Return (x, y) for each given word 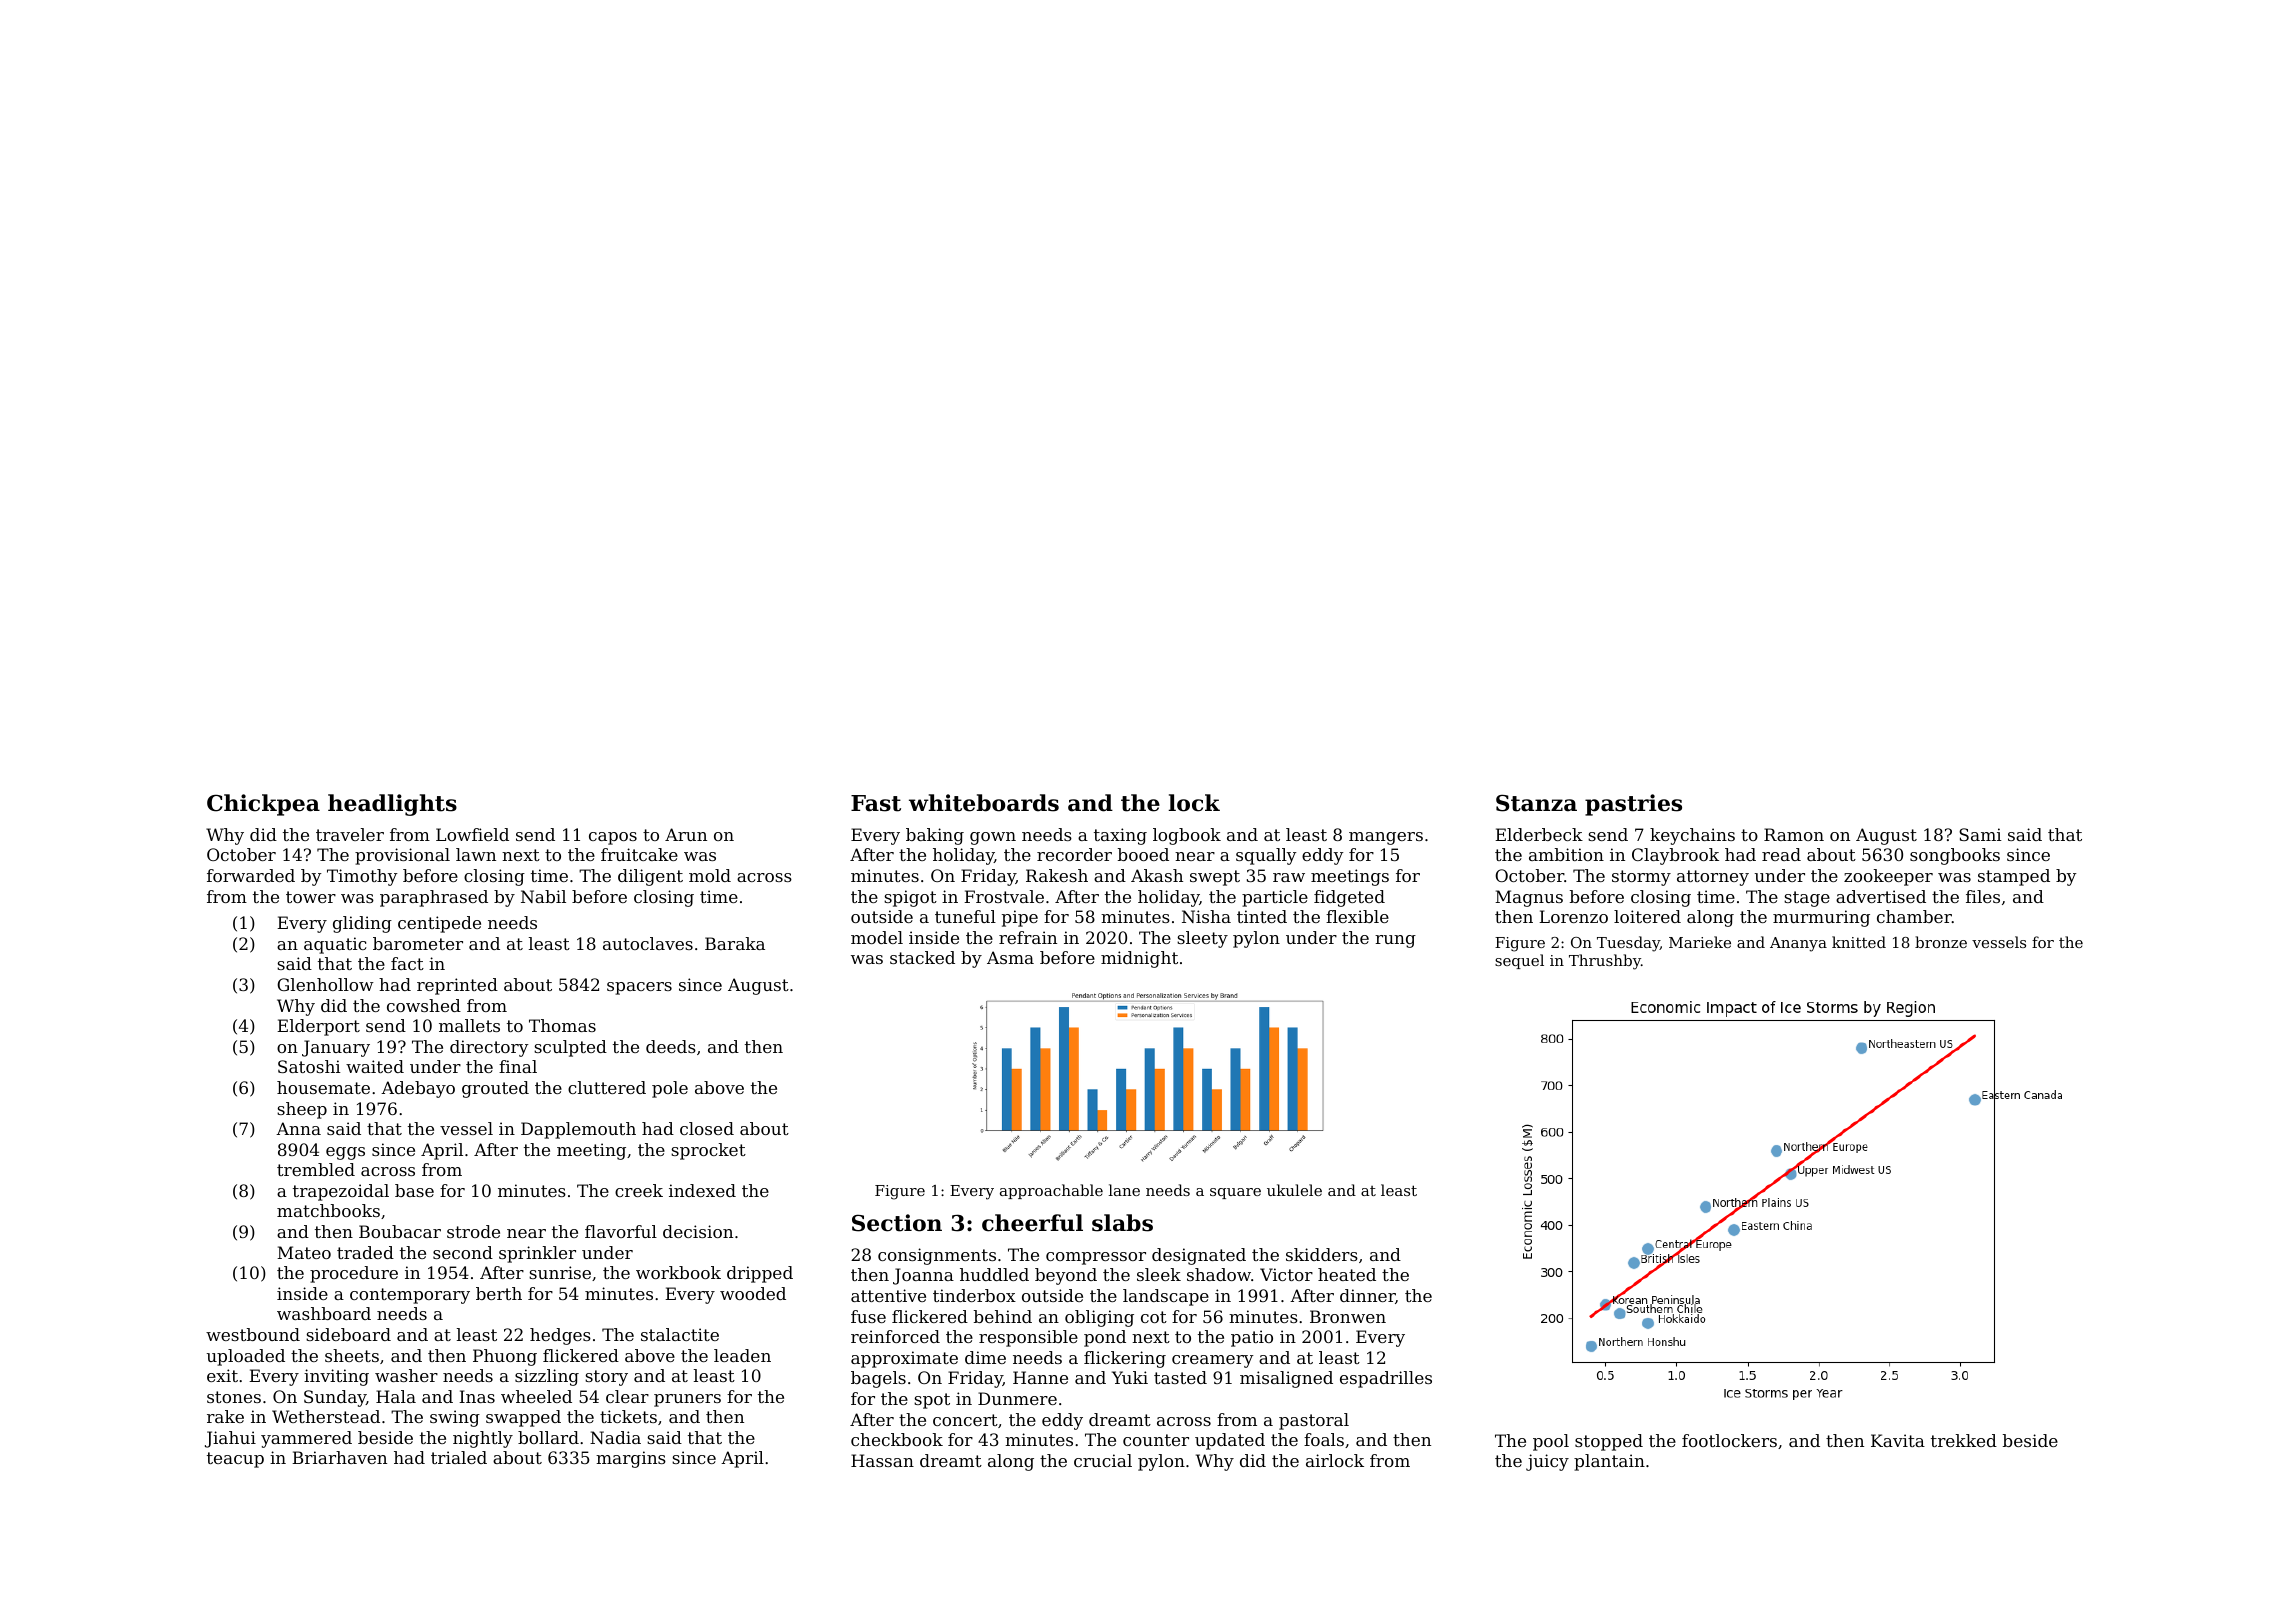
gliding (362, 924)
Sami (1980, 834)
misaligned (1286, 1379)
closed (707, 1128)
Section (897, 1223)
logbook (1187, 836)
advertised (1881, 896)
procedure (354, 1274)
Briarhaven (339, 1457)
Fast (876, 803)
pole (670, 1089)
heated (1347, 1274)
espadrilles (1386, 1379)
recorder (1074, 854)
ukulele (1294, 1190)
